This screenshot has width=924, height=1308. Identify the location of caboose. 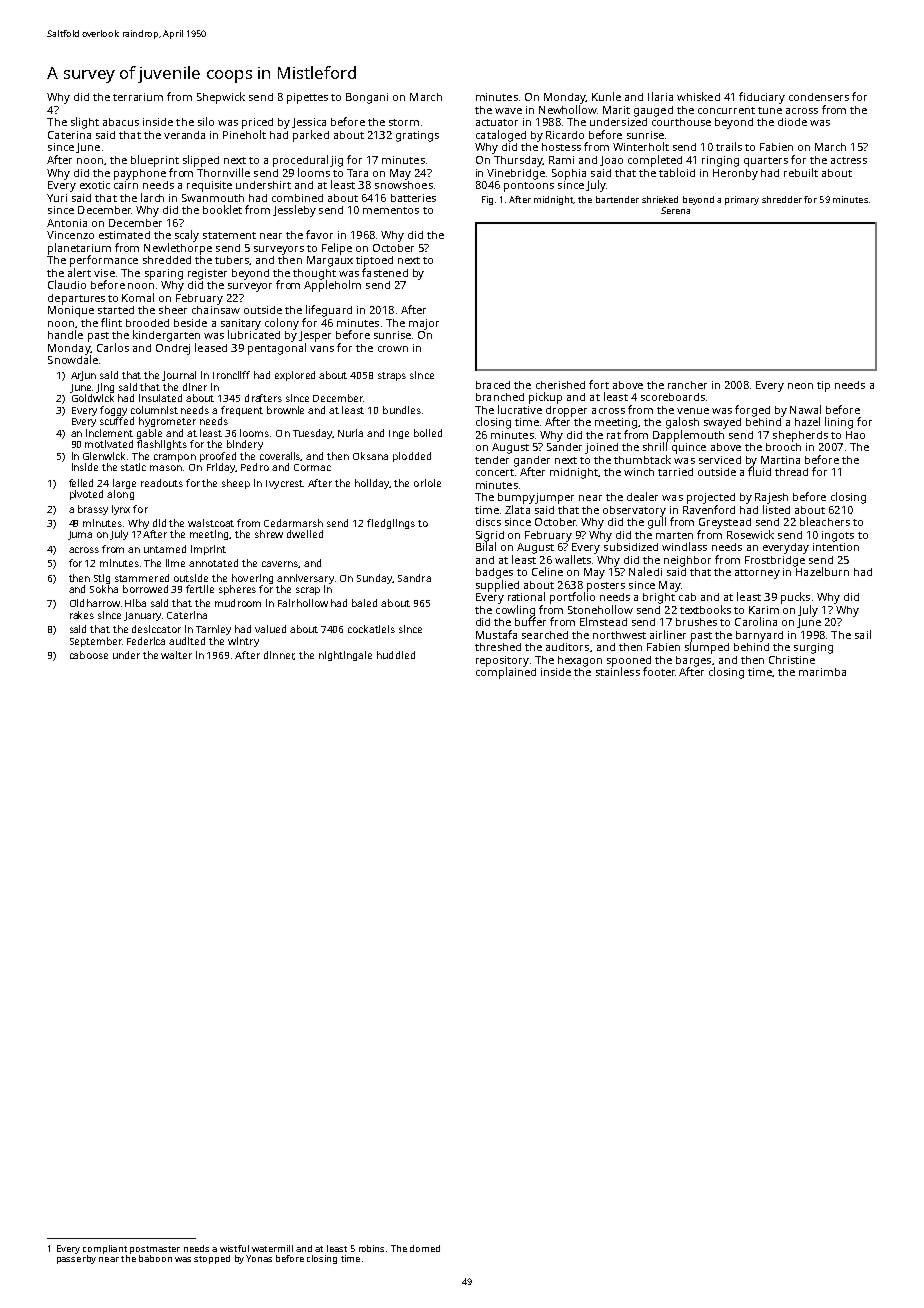
(89, 655).
